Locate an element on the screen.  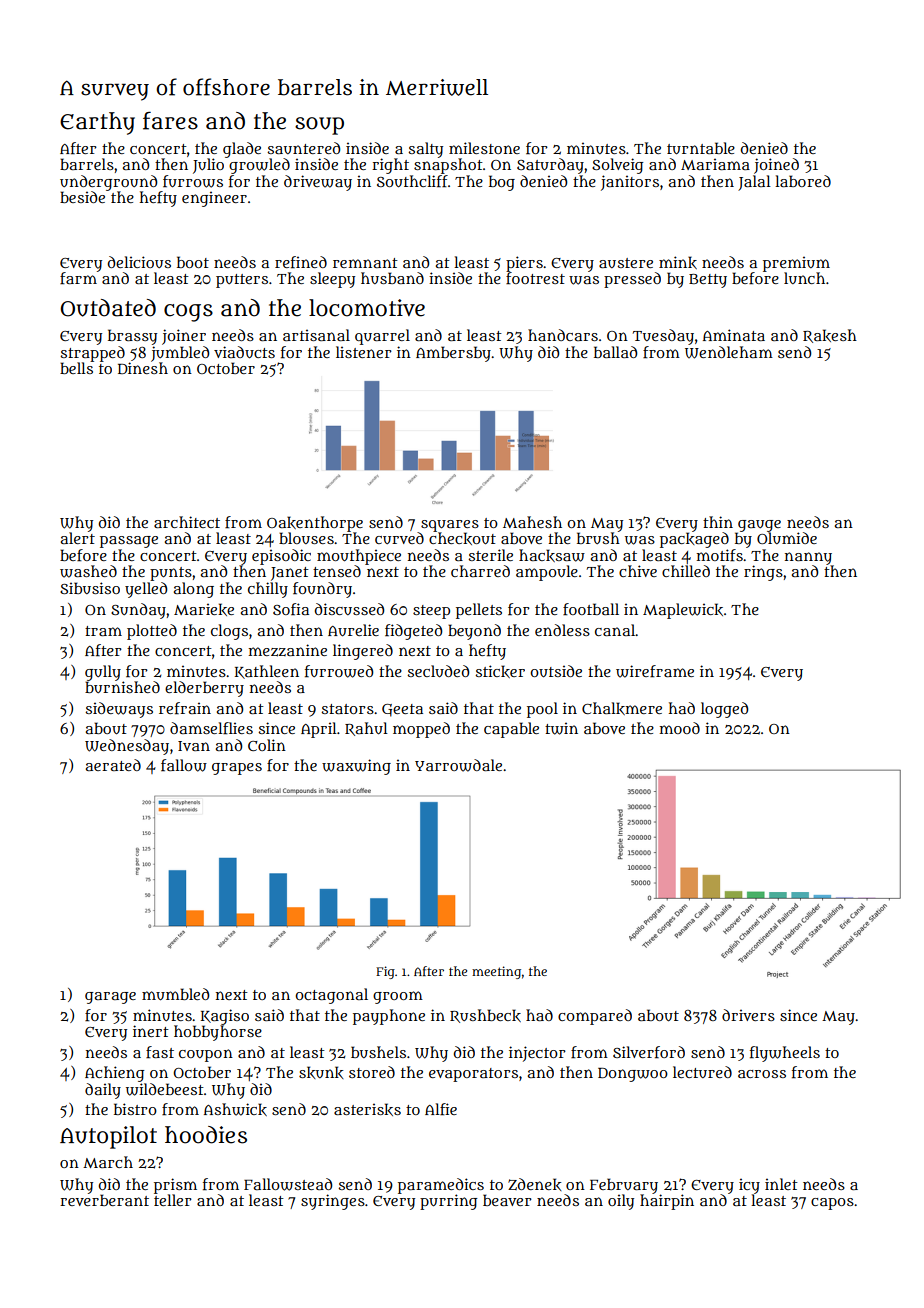
hobbyhorse is located at coordinates (218, 1033).
